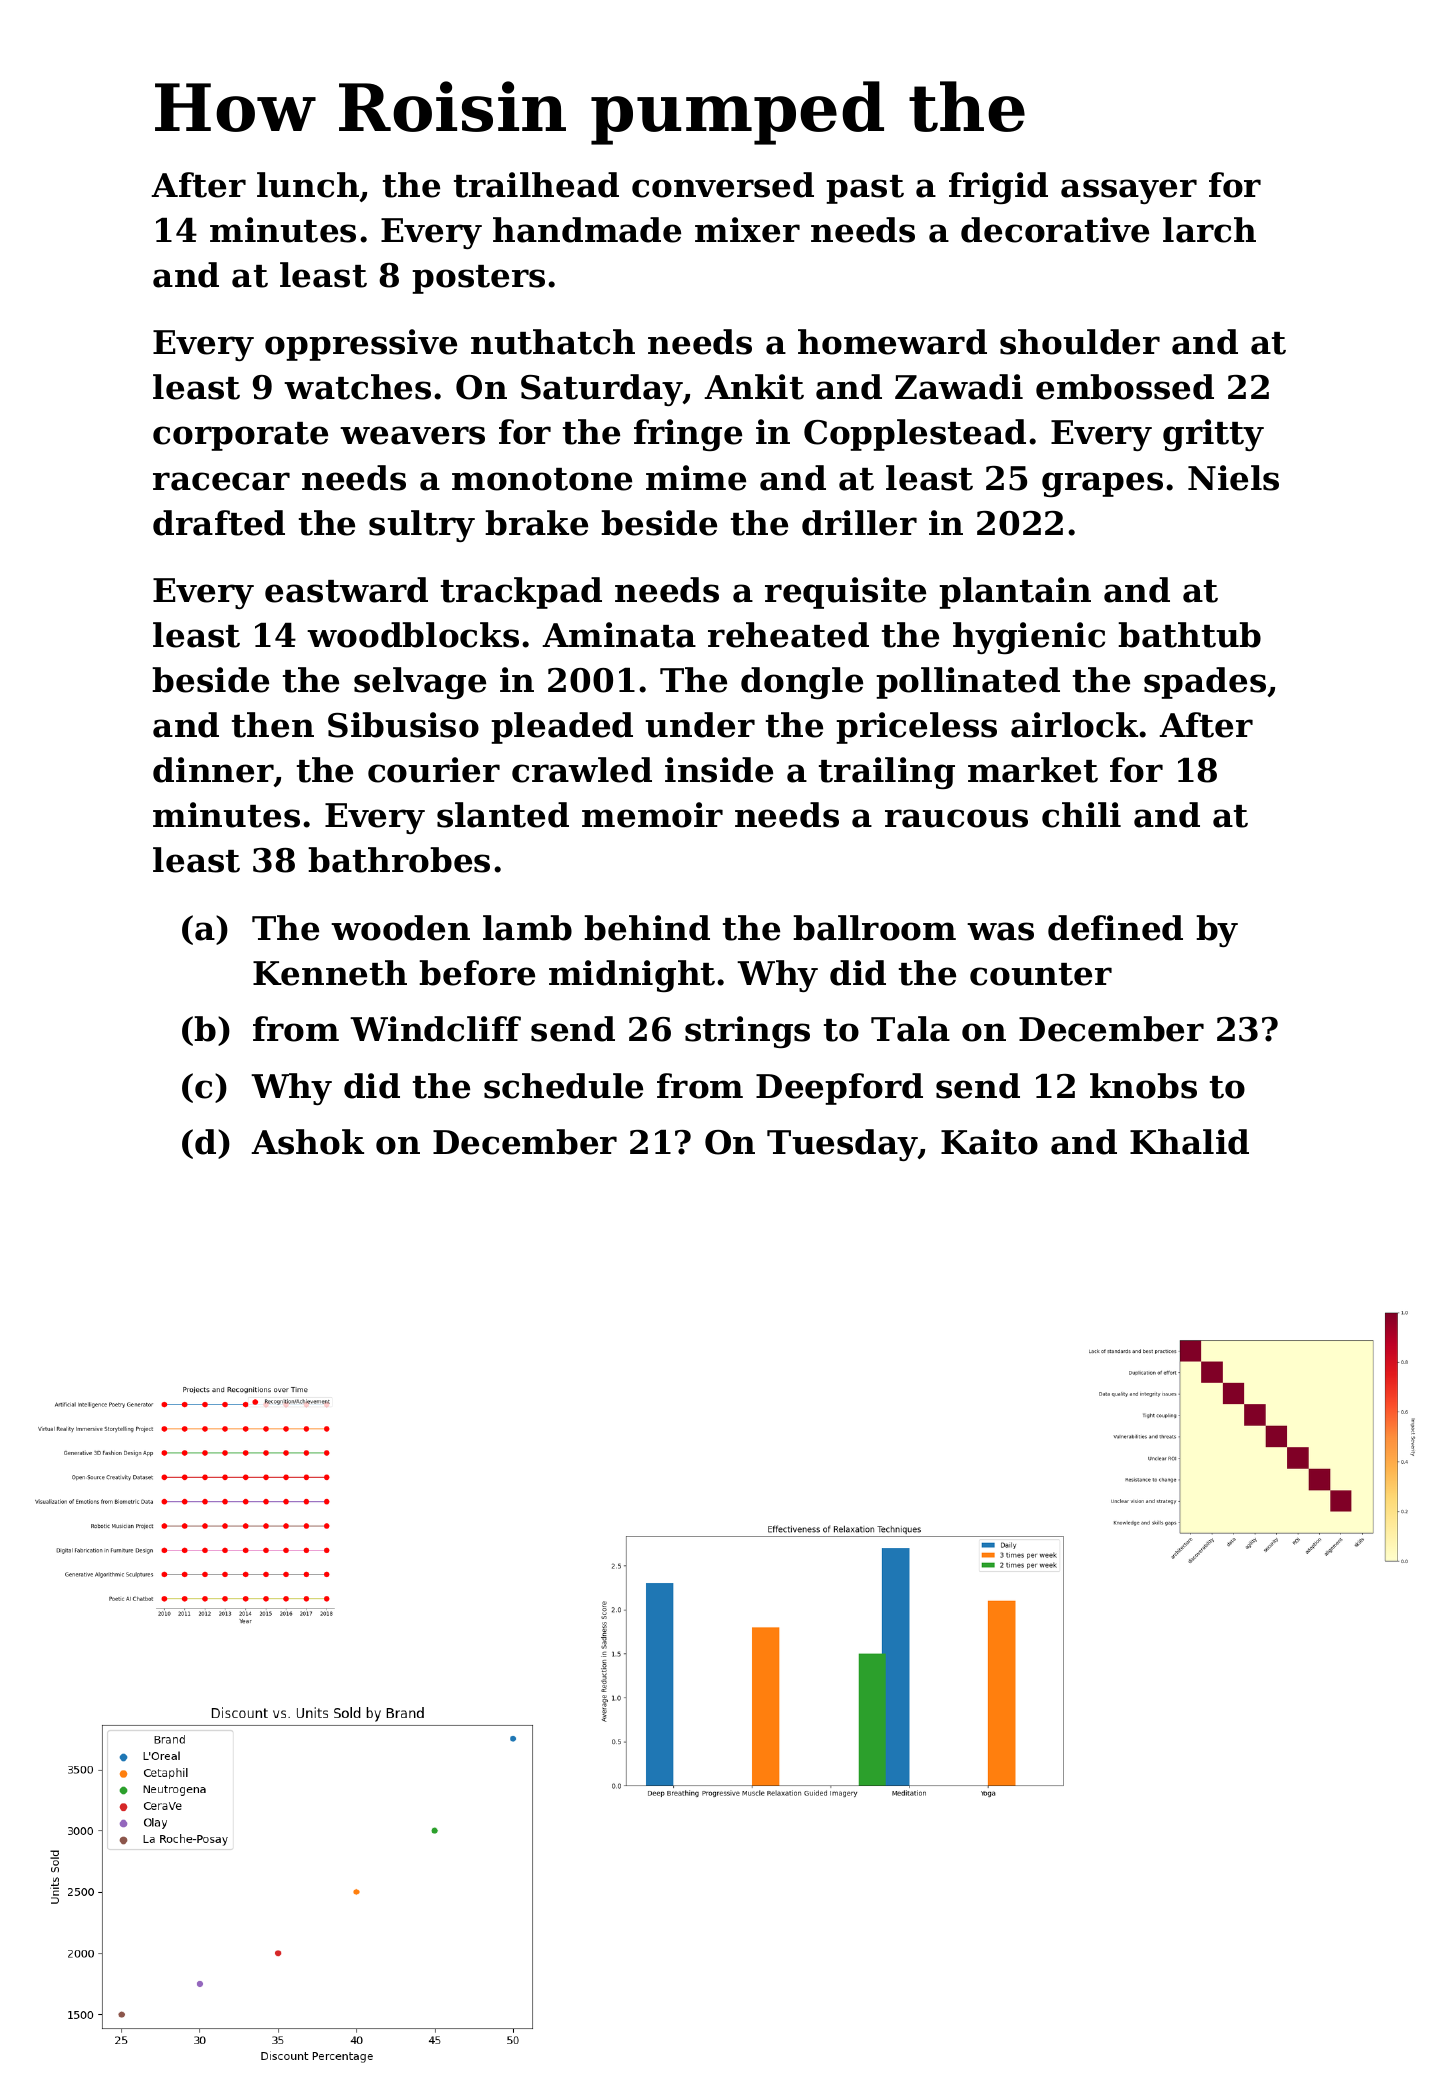  What do you see at coordinates (346, 590) in the screenshot?
I see `eastward` at bounding box center [346, 590].
